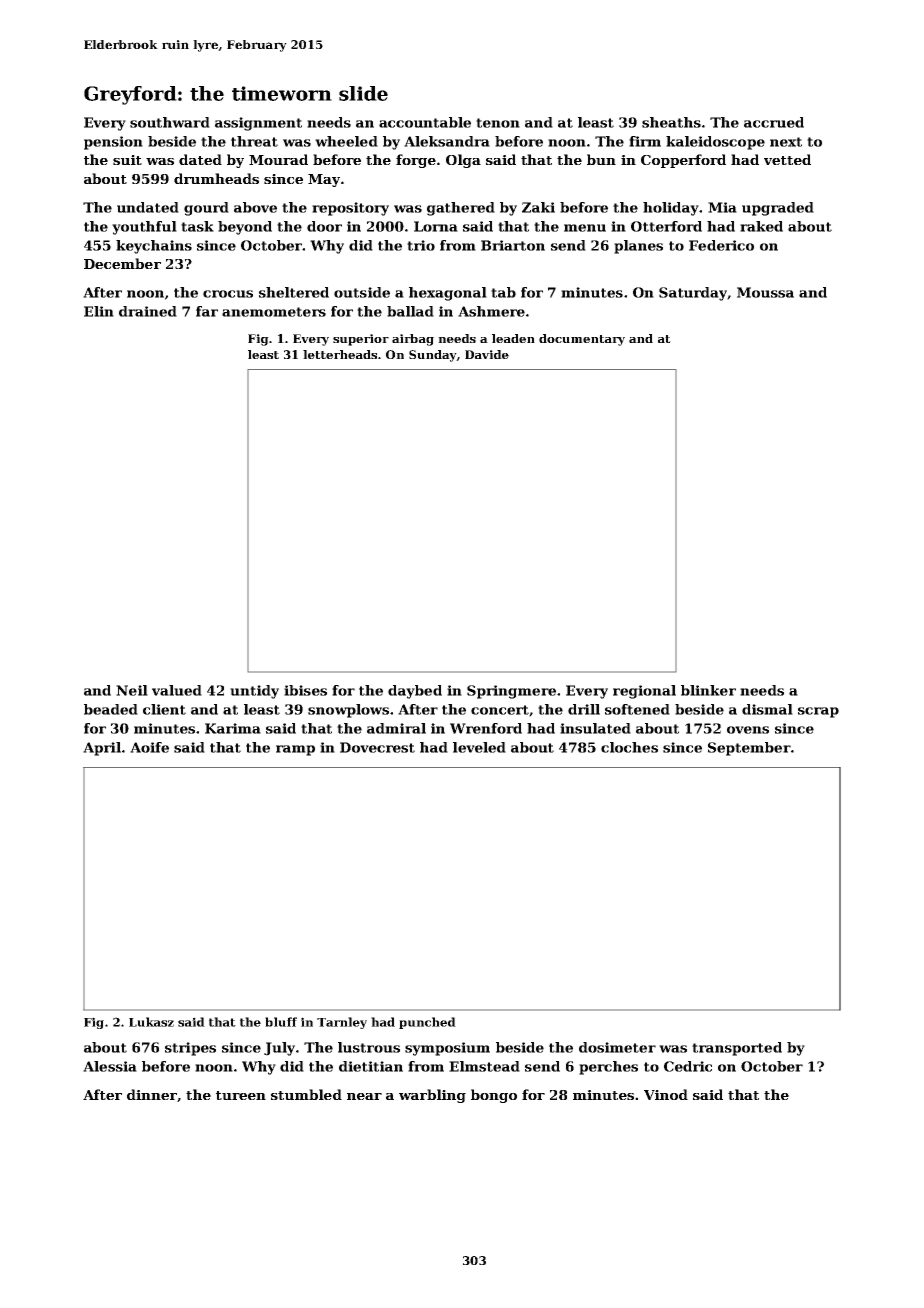 The height and width of the page is (1308, 924). I want to click on Springmere, so click(511, 692).
